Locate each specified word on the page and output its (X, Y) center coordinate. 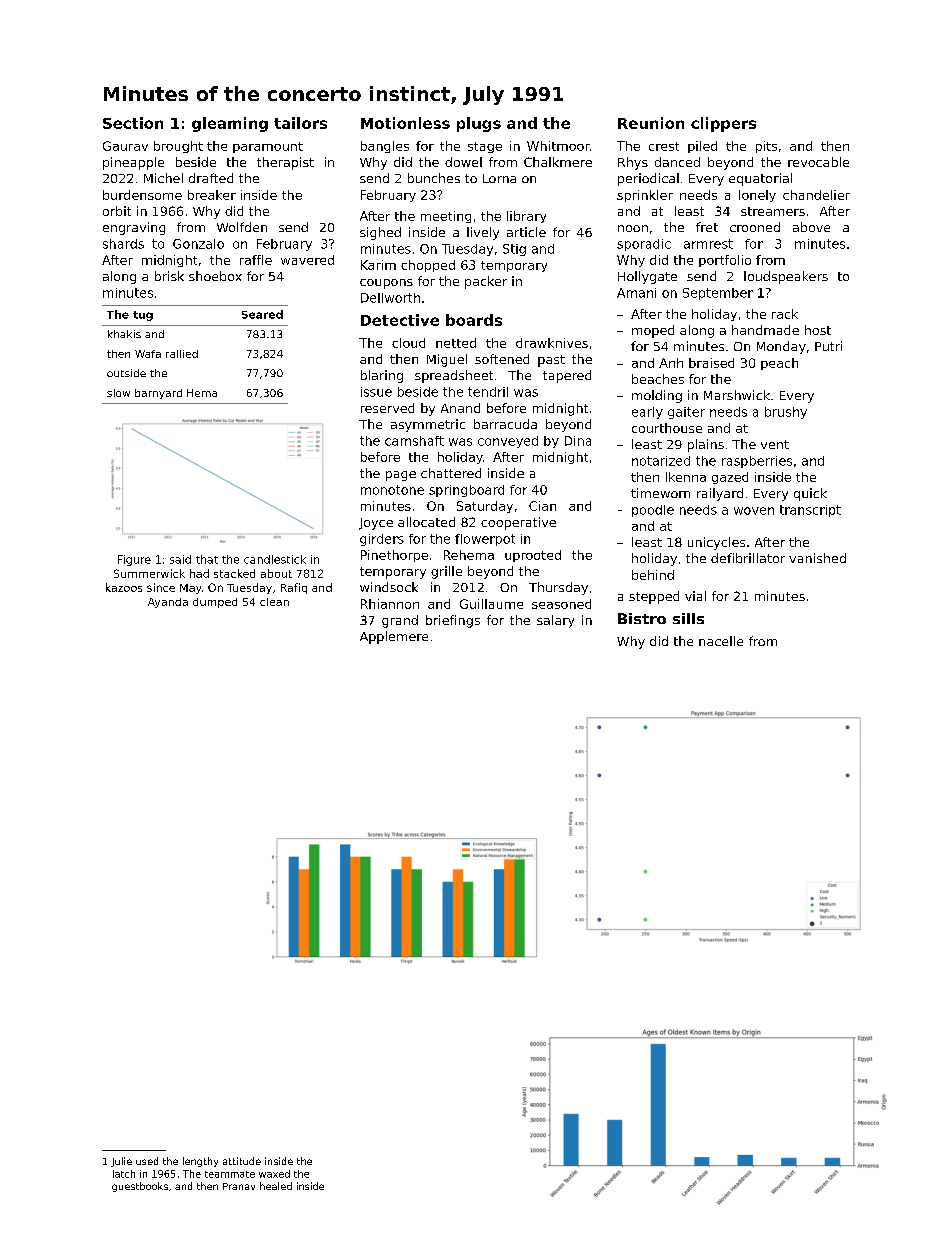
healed (276, 1186)
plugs (479, 124)
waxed (274, 1174)
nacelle (721, 641)
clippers (723, 124)
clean (274, 602)
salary (555, 621)
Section (133, 123)
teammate (230, 1174)
